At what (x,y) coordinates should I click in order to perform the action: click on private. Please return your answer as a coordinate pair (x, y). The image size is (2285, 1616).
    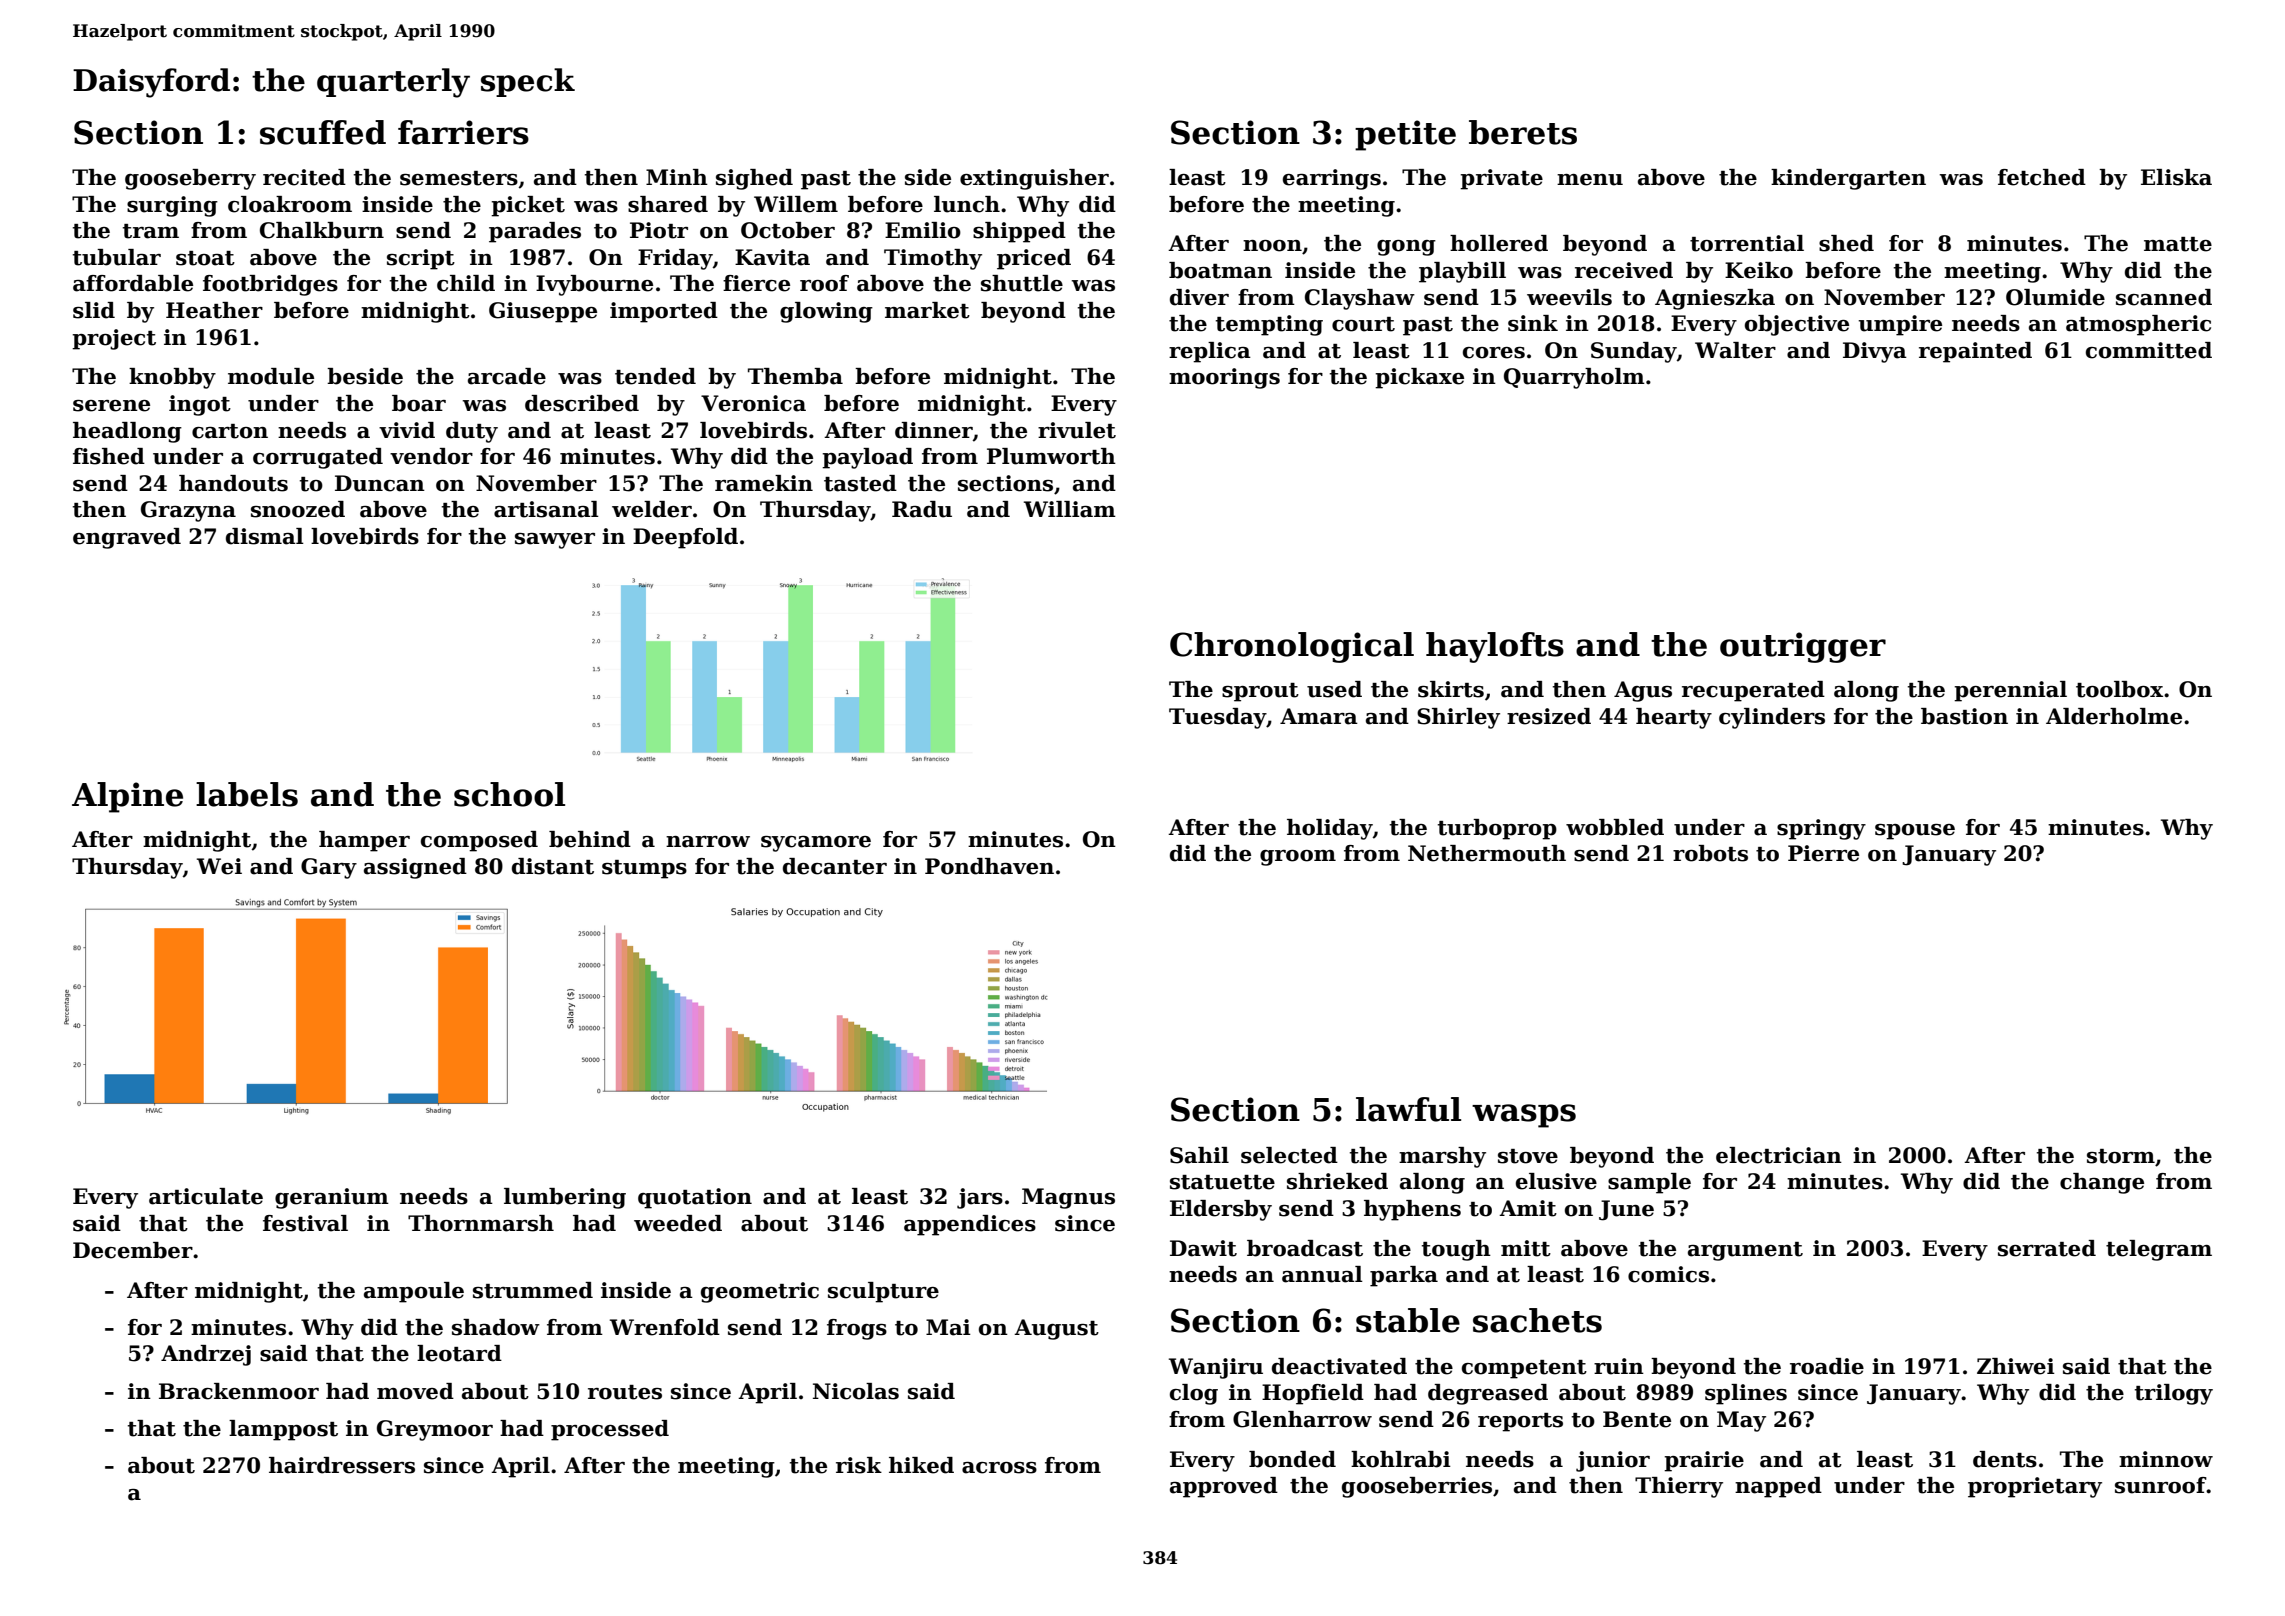
    Looking at the image, I should click on (1501, 179).
